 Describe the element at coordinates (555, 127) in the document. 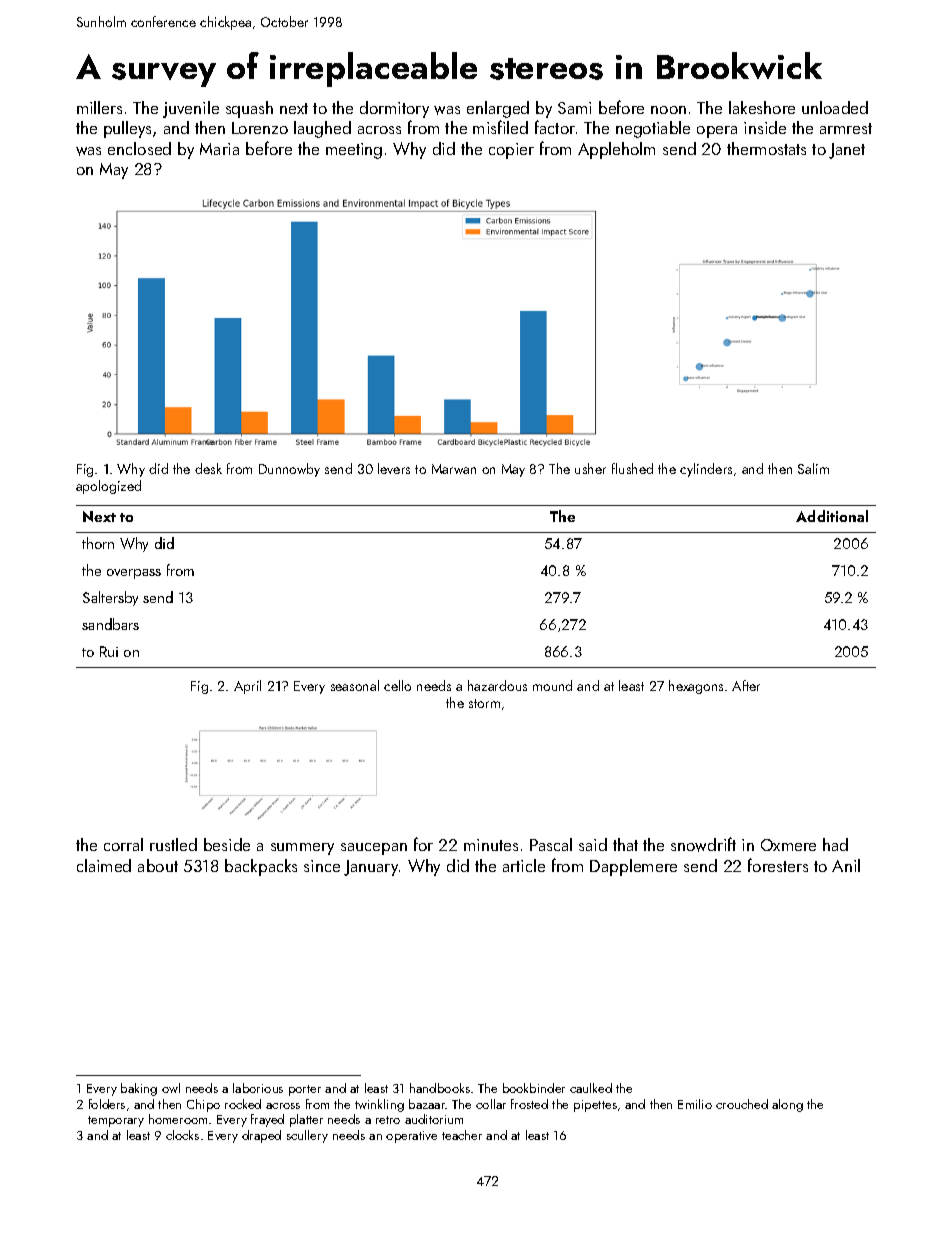

I see `factor` at that location.
